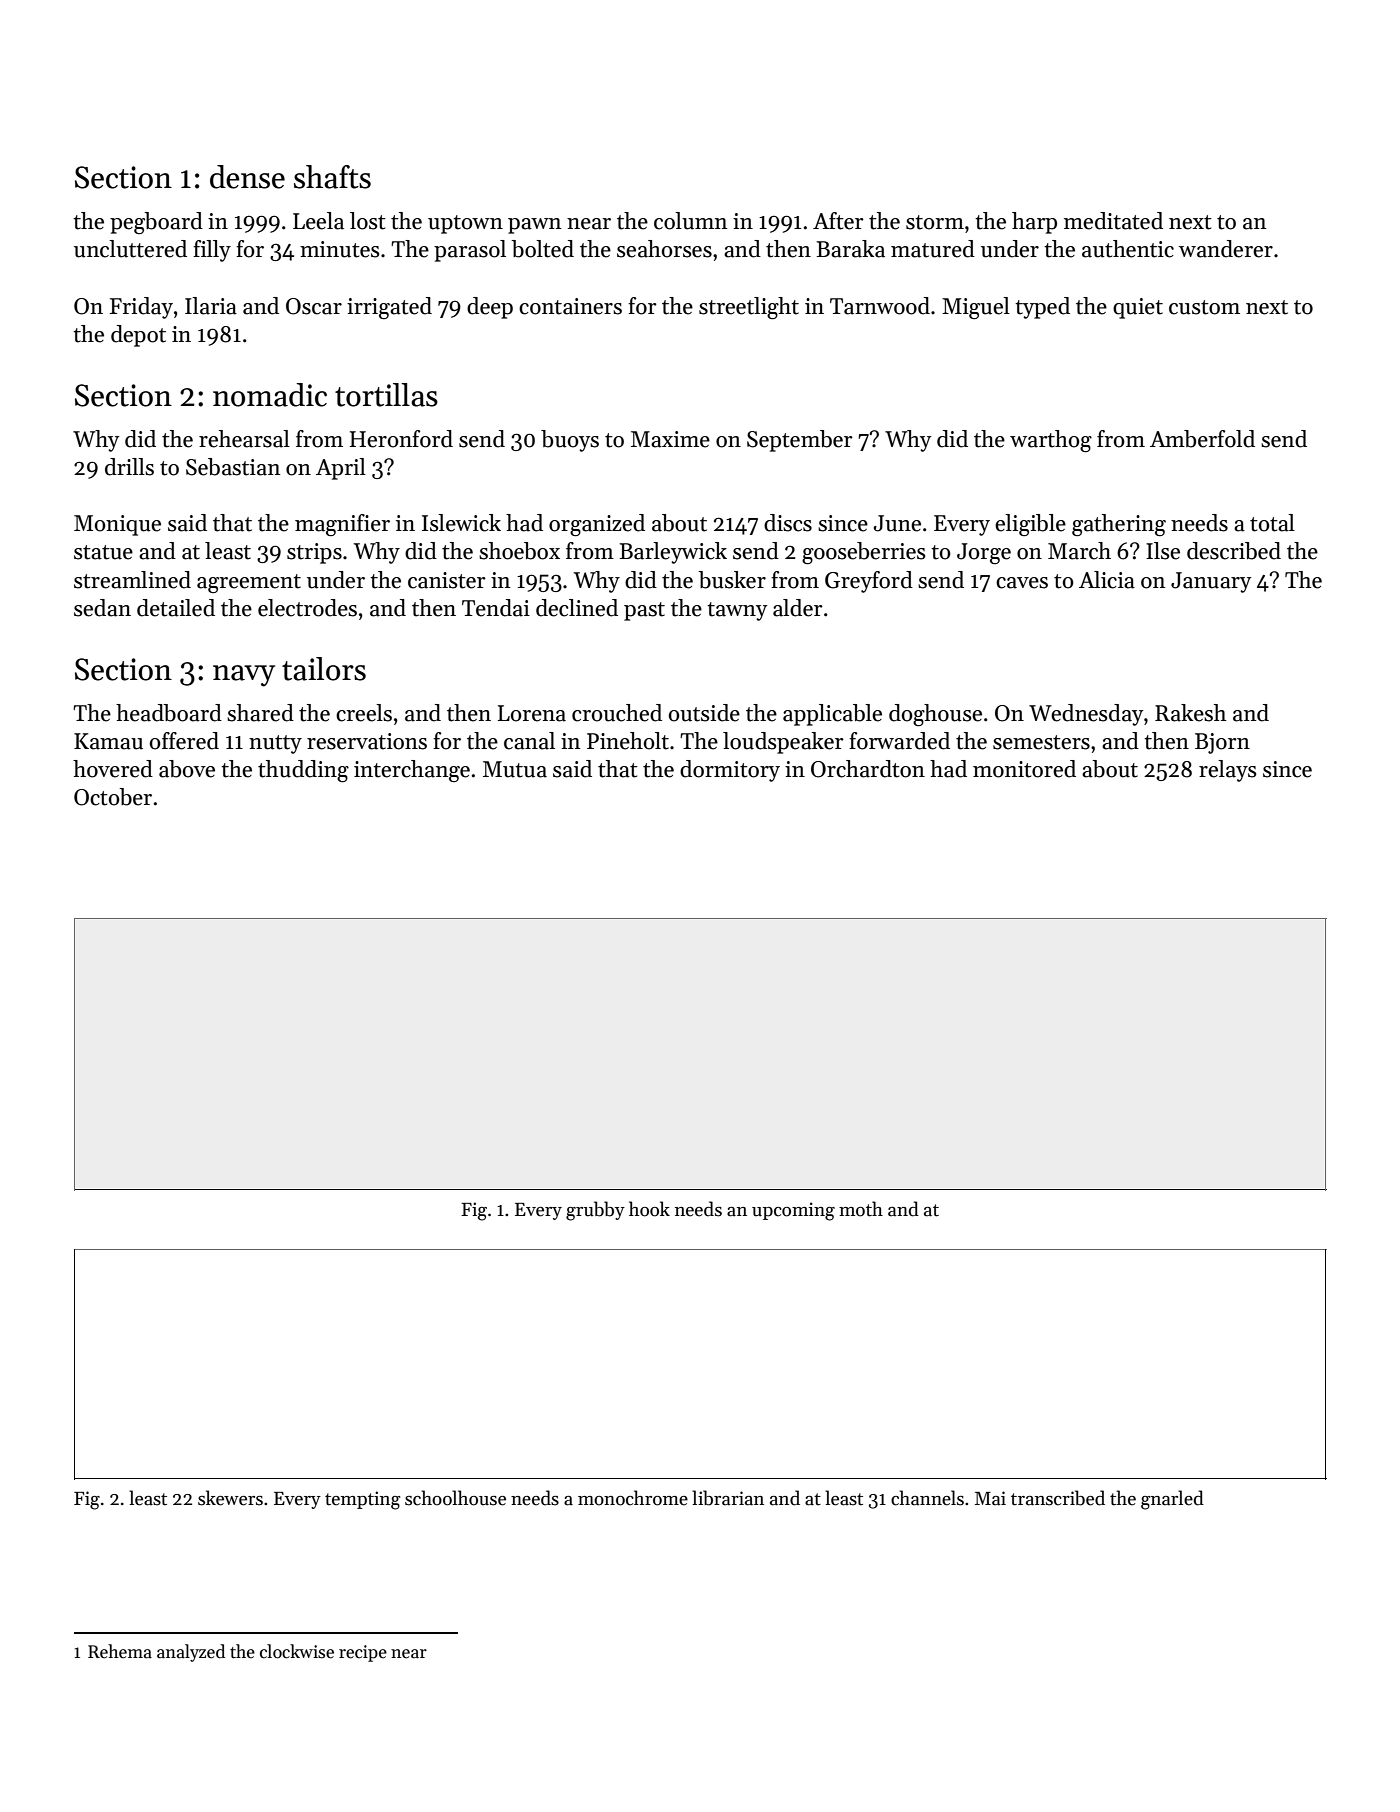 The width and height of the page is (1400, 1812). Describe the element at coordinates (690, 221) in the page. I see `column` at that location.
